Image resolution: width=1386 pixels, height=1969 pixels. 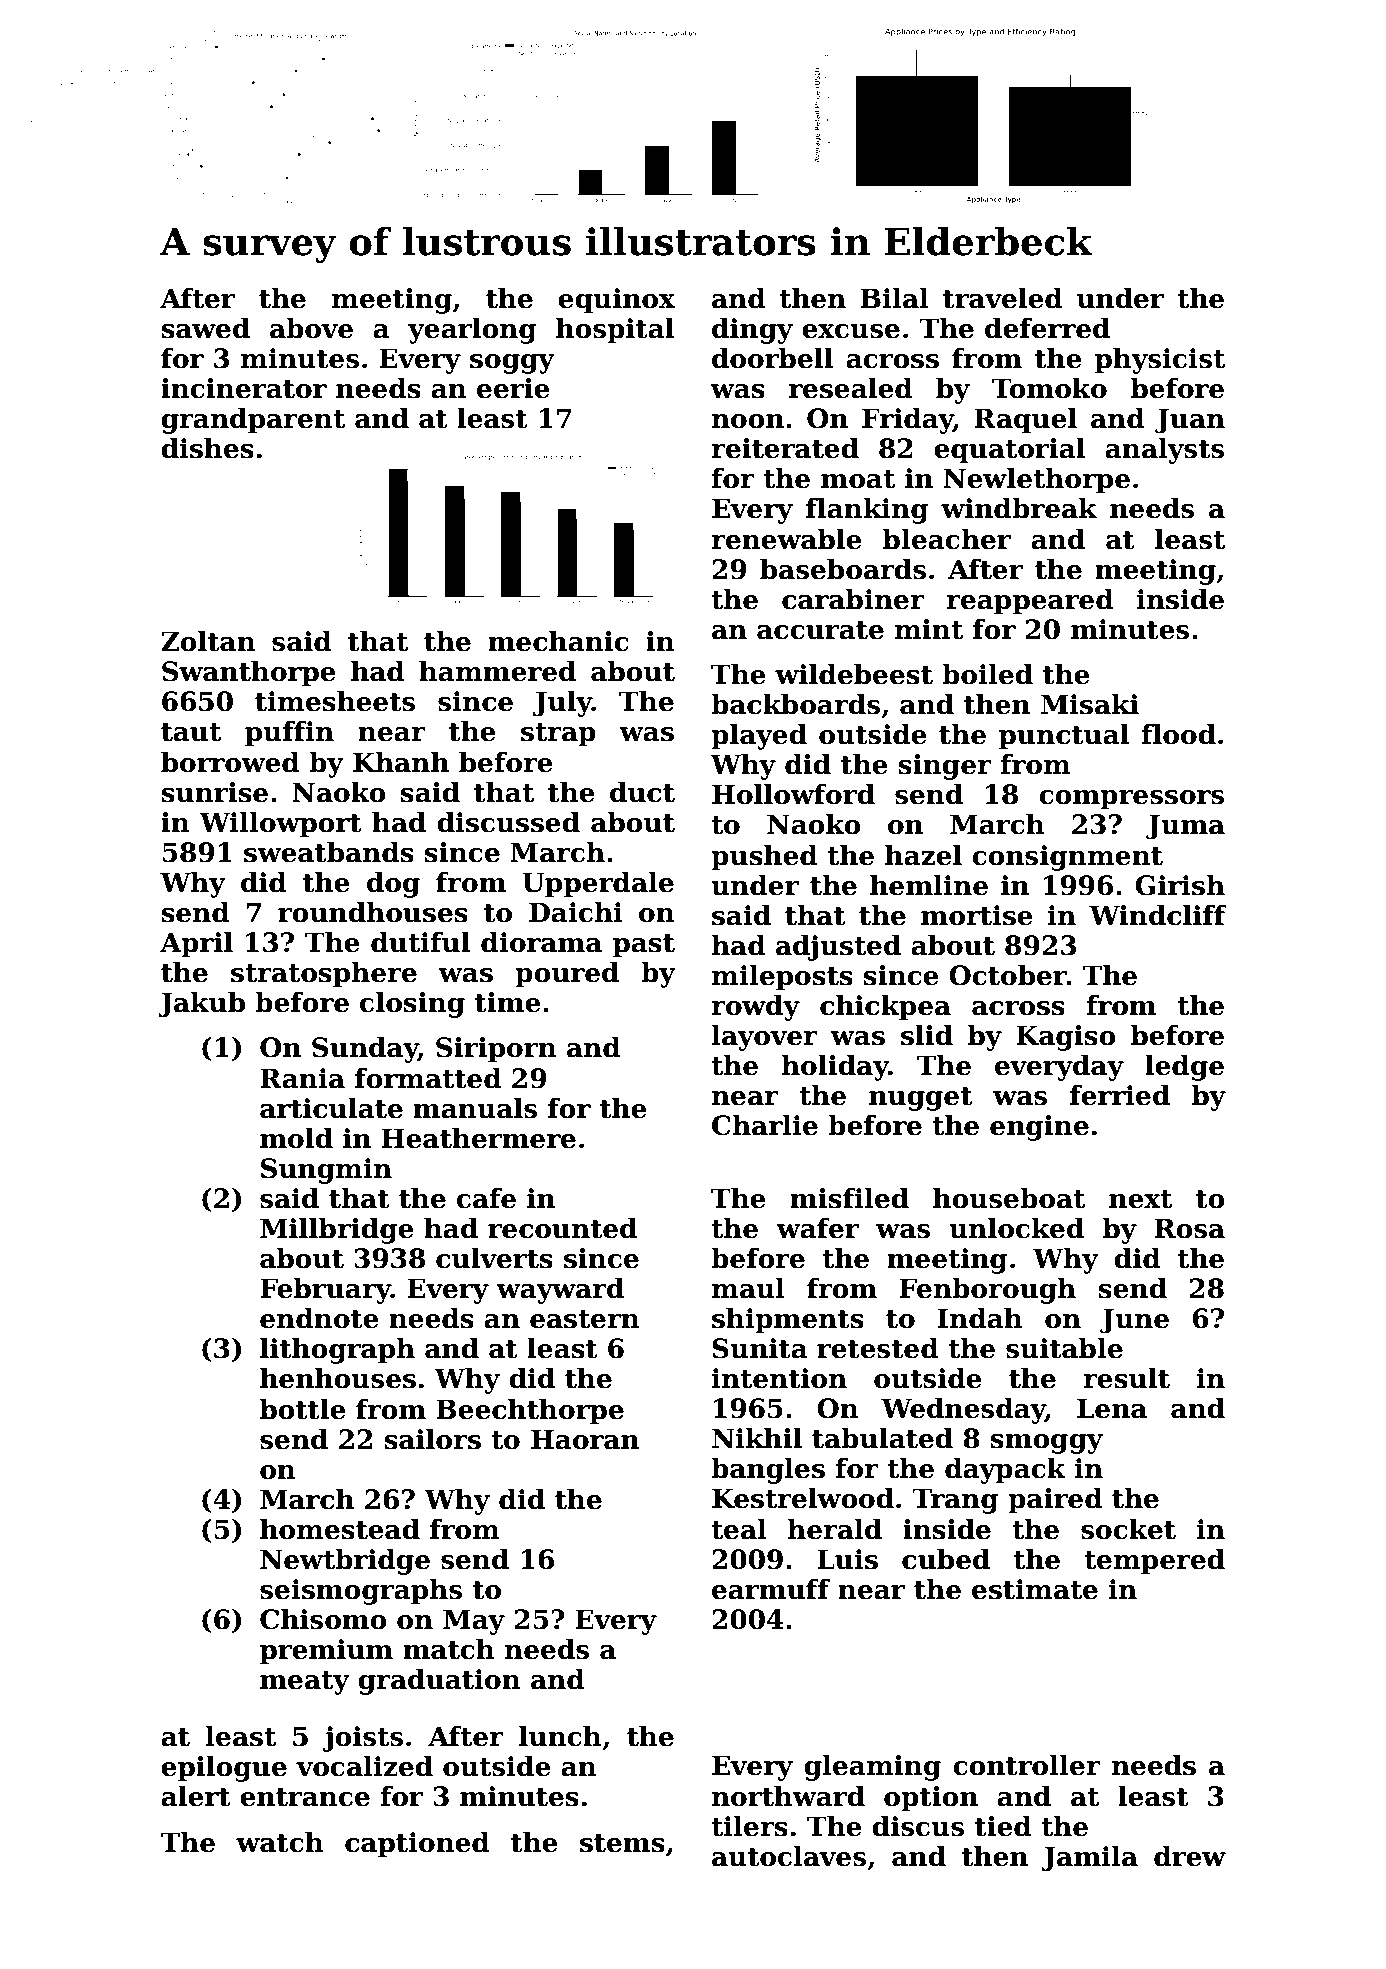 What do you see at coordinates (782, 978) in the page?
I see `mileposts` at bounding box center [782, 978].
